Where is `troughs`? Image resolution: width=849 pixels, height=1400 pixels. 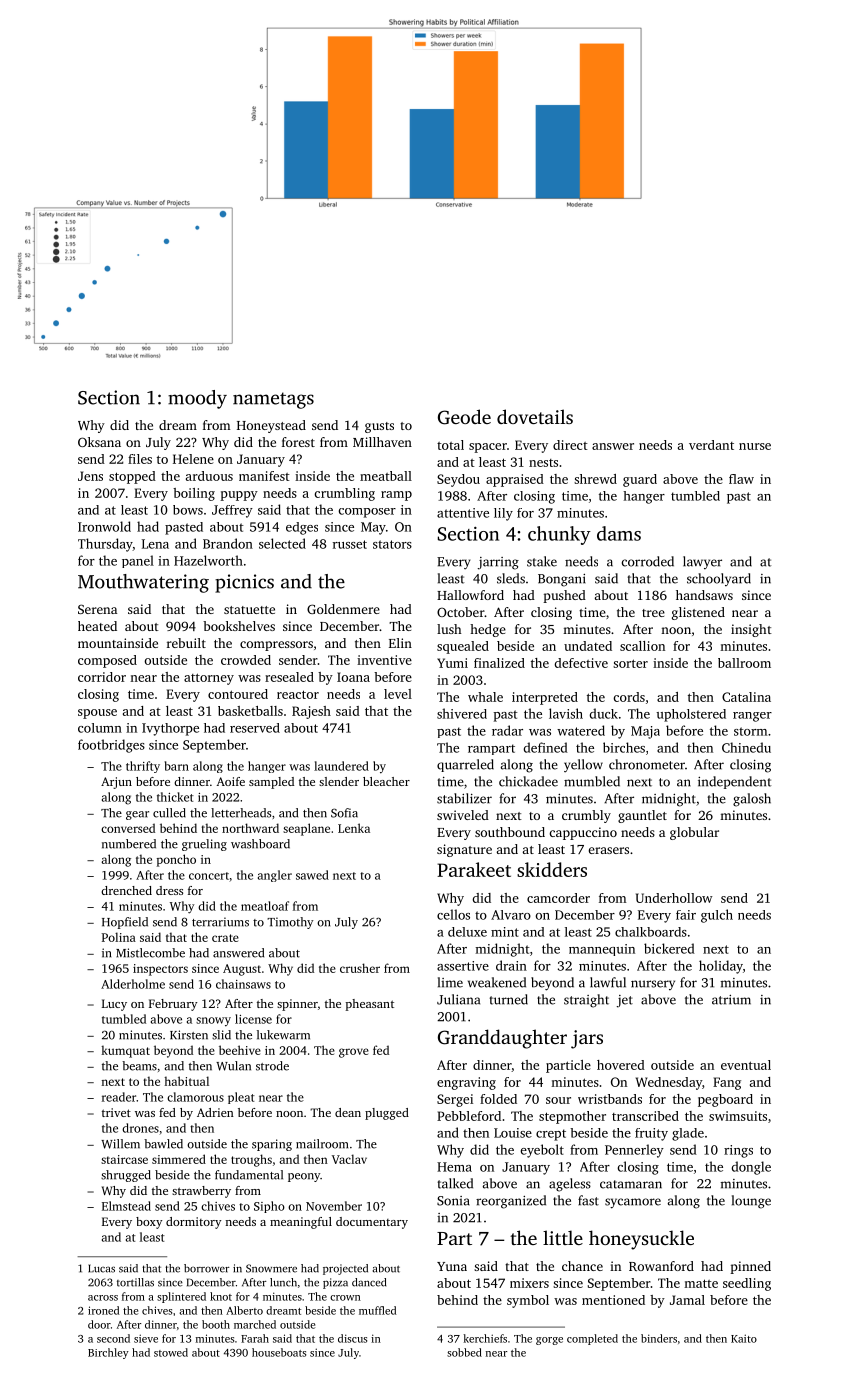 troughs is located at coordinates (251, 1160).
